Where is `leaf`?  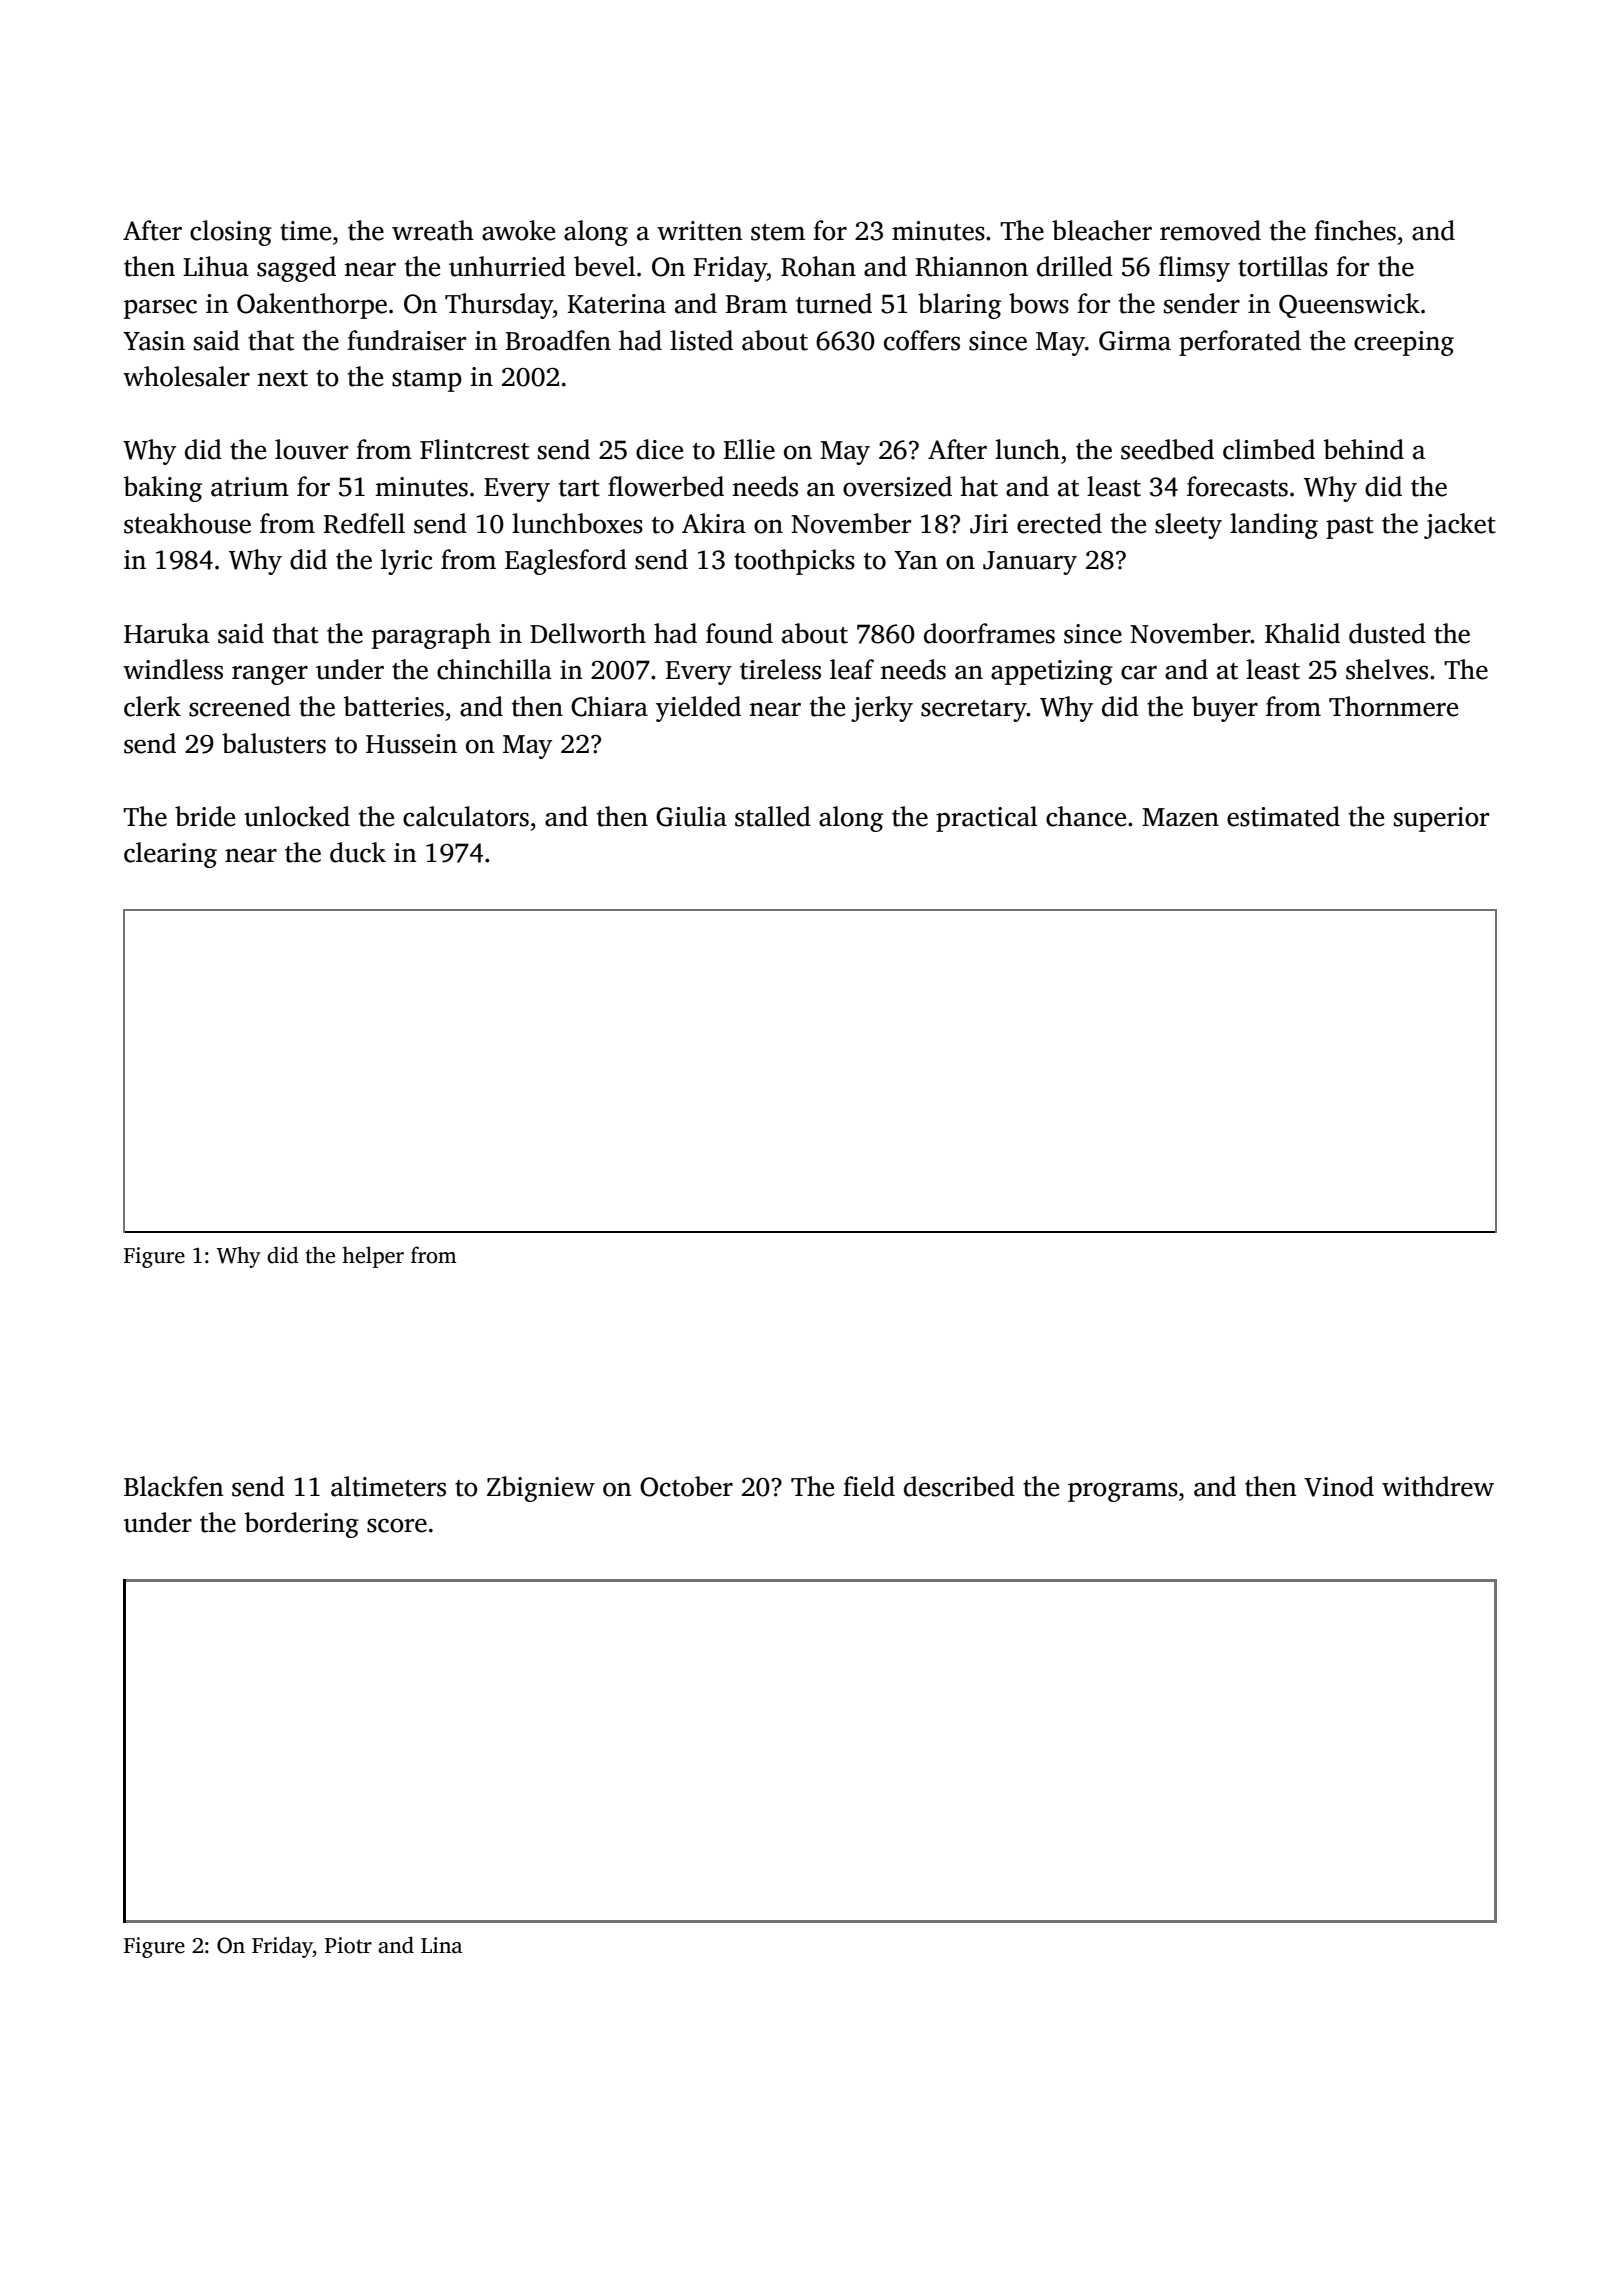 leaf is located at coordinates (852, 669).
